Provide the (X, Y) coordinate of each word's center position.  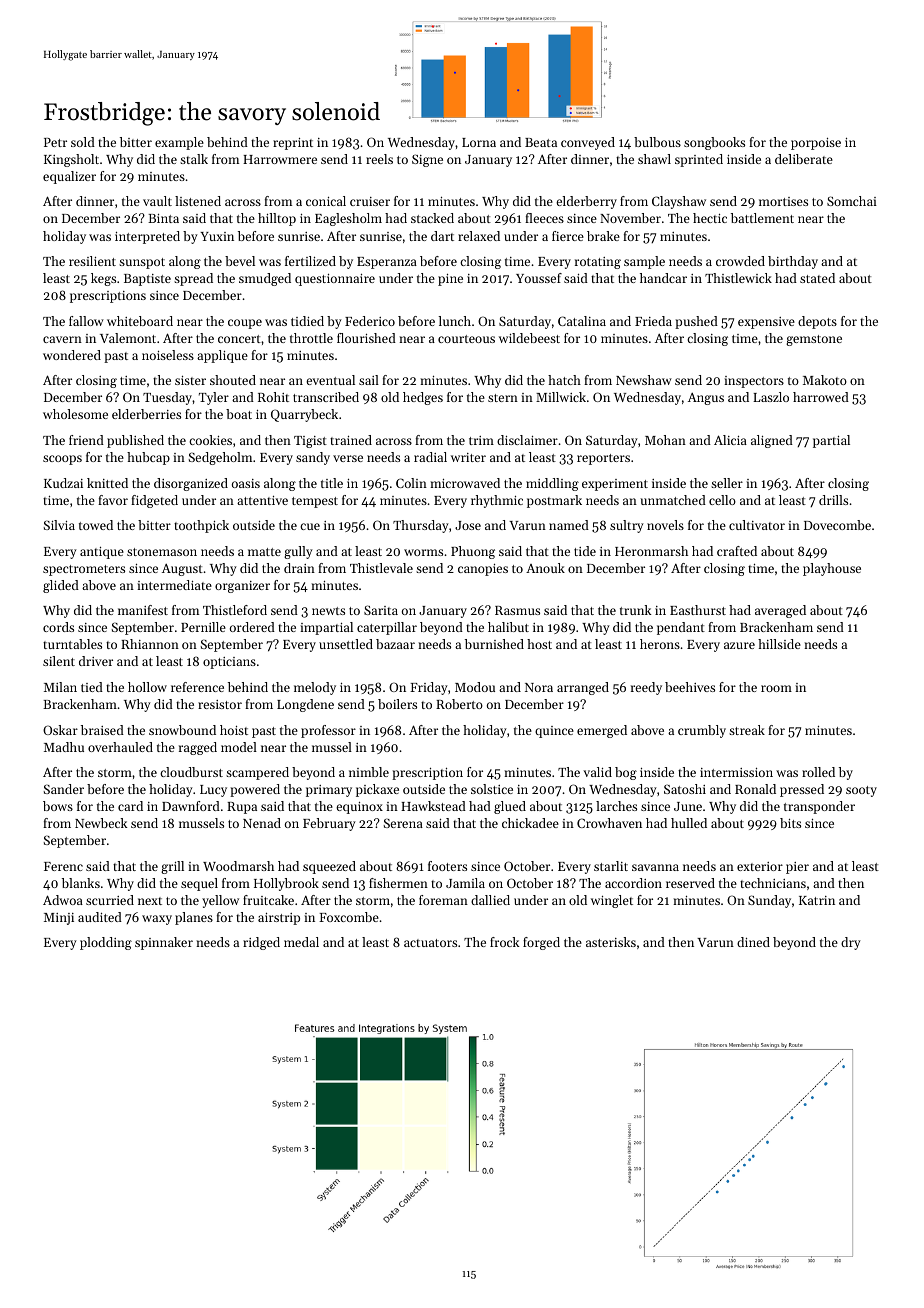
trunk (635, 610)
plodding (106, 943)
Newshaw (644, 380)
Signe (427, 160)
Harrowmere (280, 159)
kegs (103, 279)
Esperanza (387, 263)
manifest (143, 610)
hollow (147, 687)
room (776, 688)
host (539, 644)
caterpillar (387, 628)
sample (644, 262)
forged (541, 943)
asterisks (611, 942)
